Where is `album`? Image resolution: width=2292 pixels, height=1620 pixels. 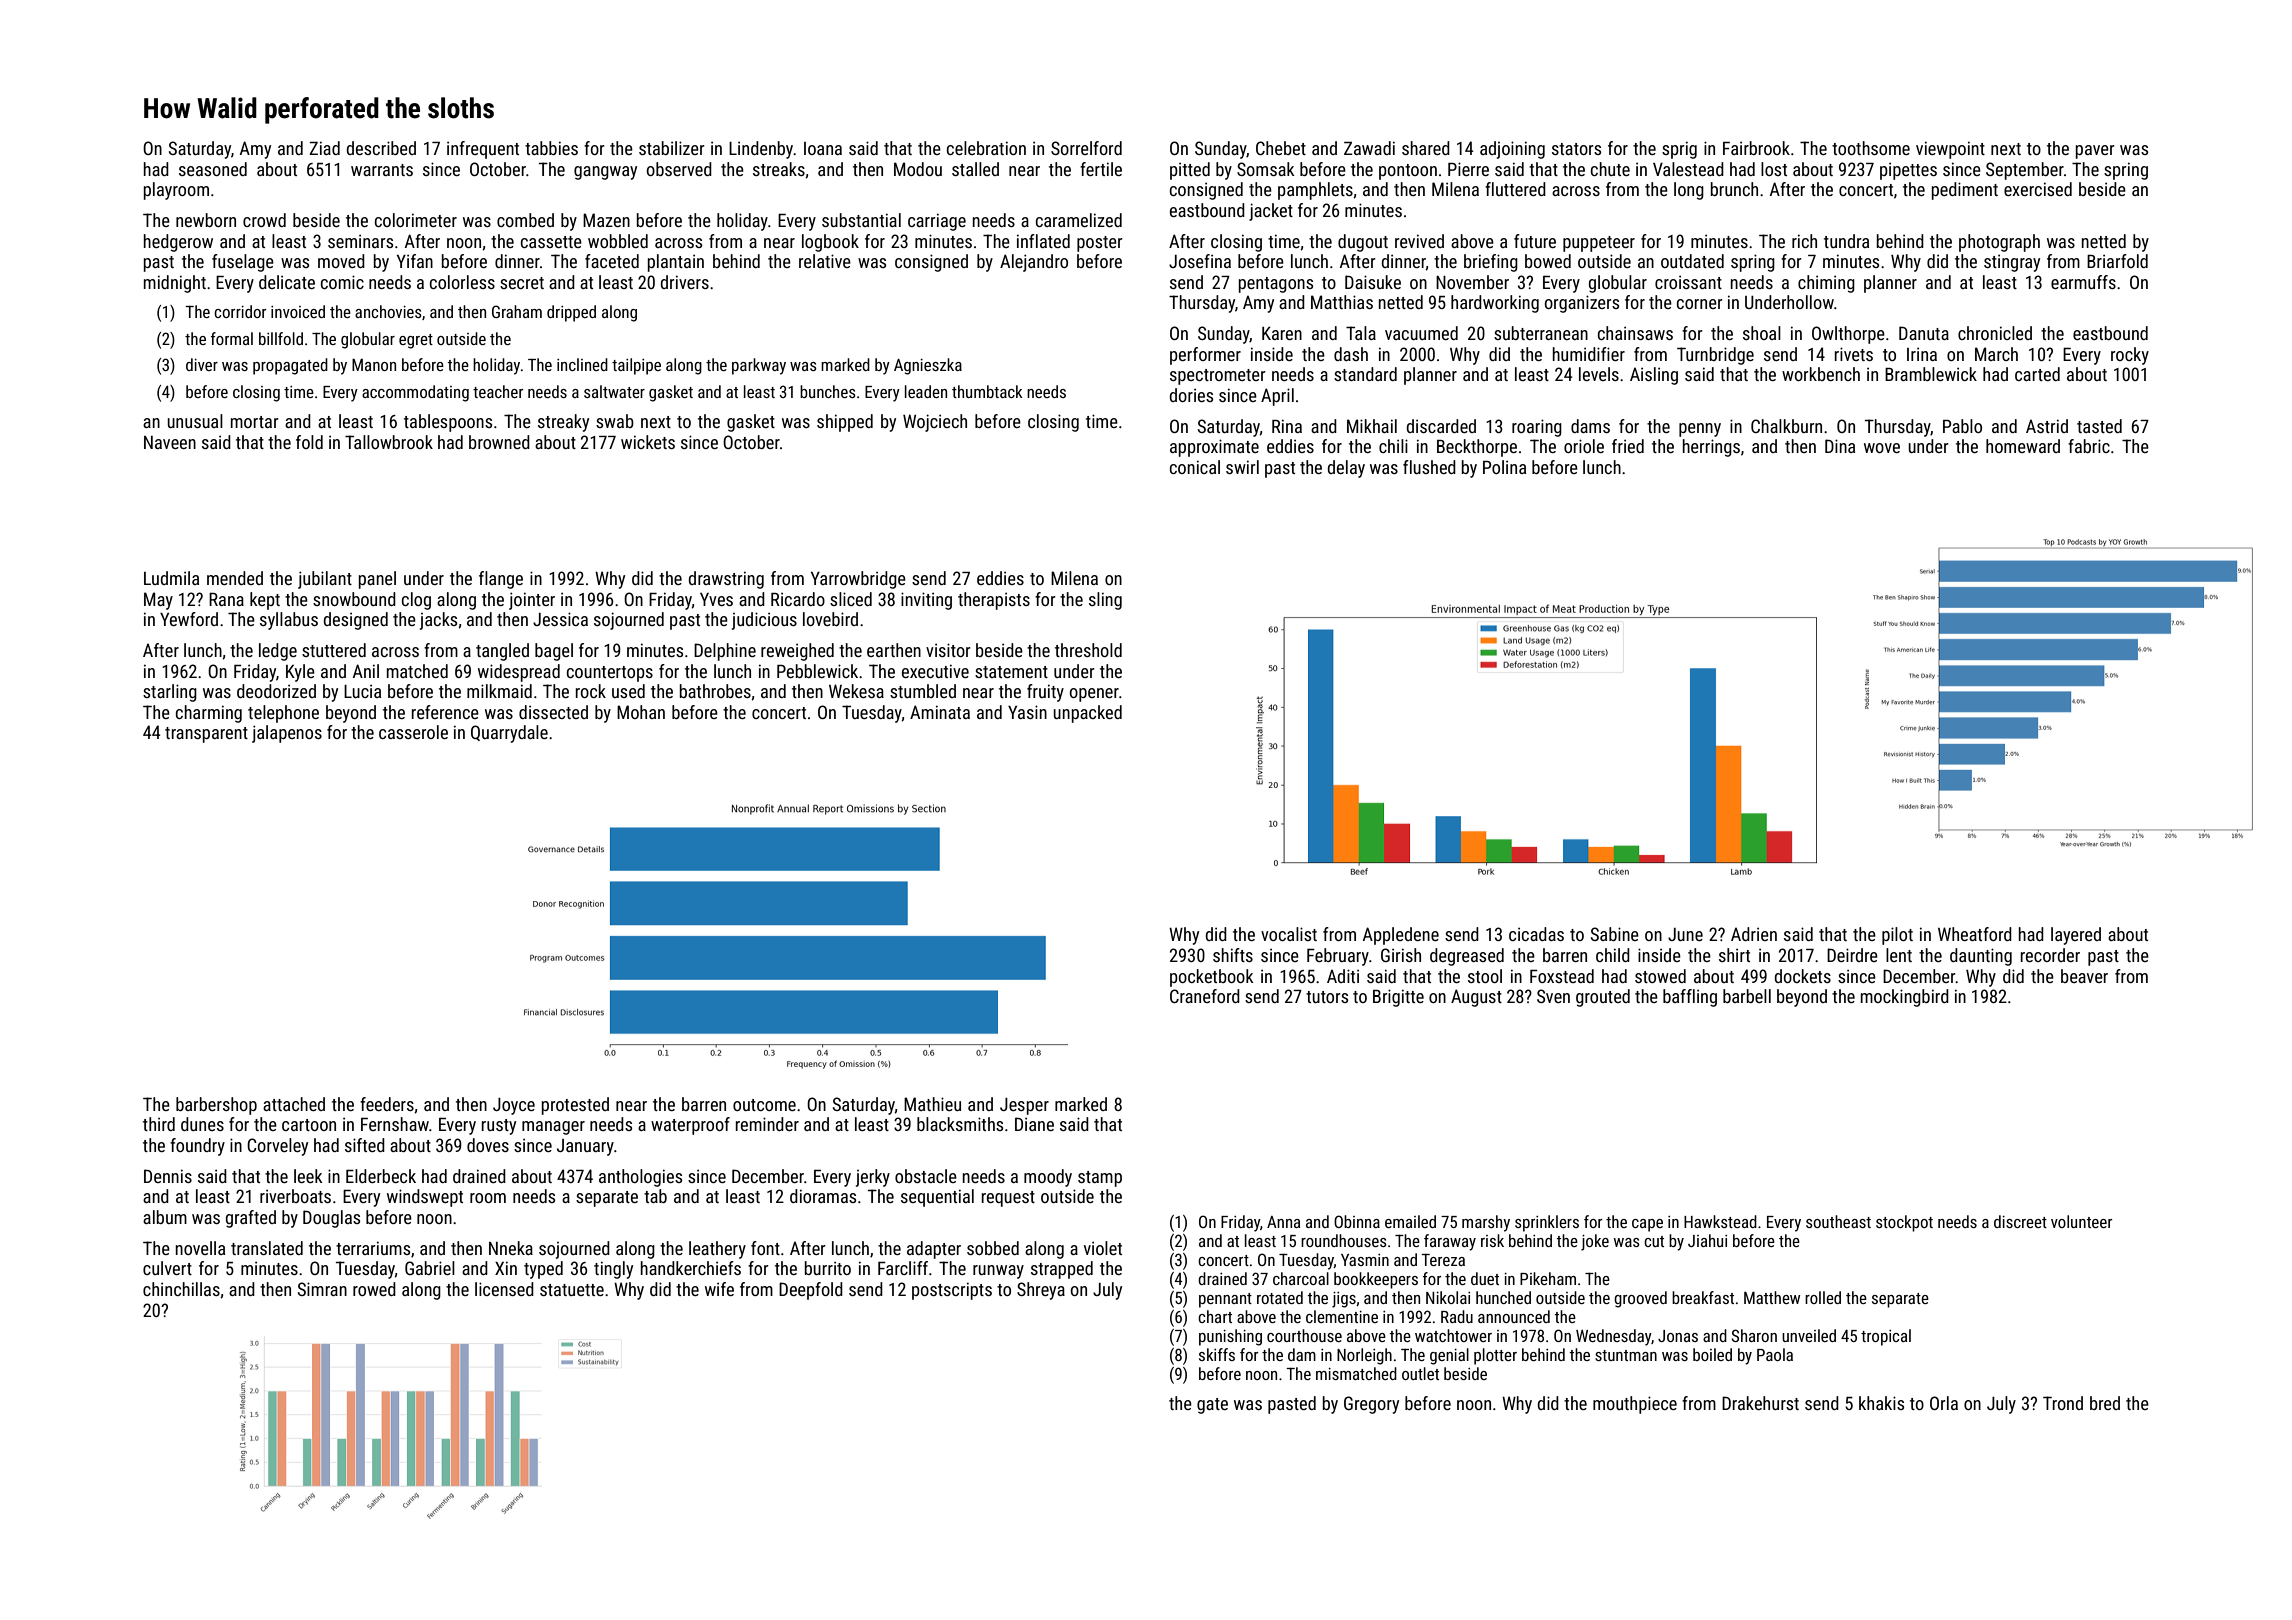
album is located at coordinates (165, 1217).
